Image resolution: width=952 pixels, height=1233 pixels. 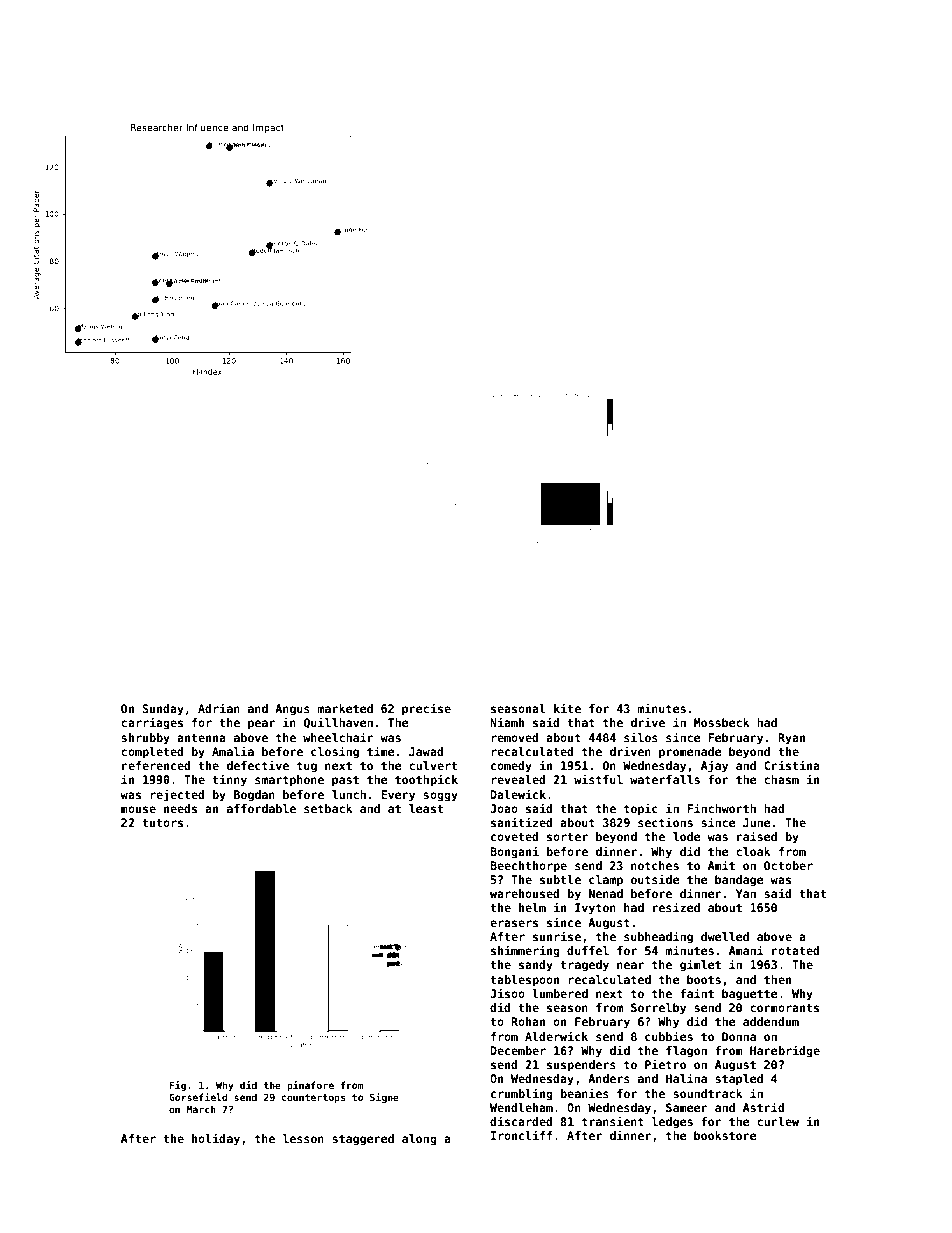 What do you see at coordinates (687, 836) in the page?
I see `lode` at bounding box center [687, 836].
